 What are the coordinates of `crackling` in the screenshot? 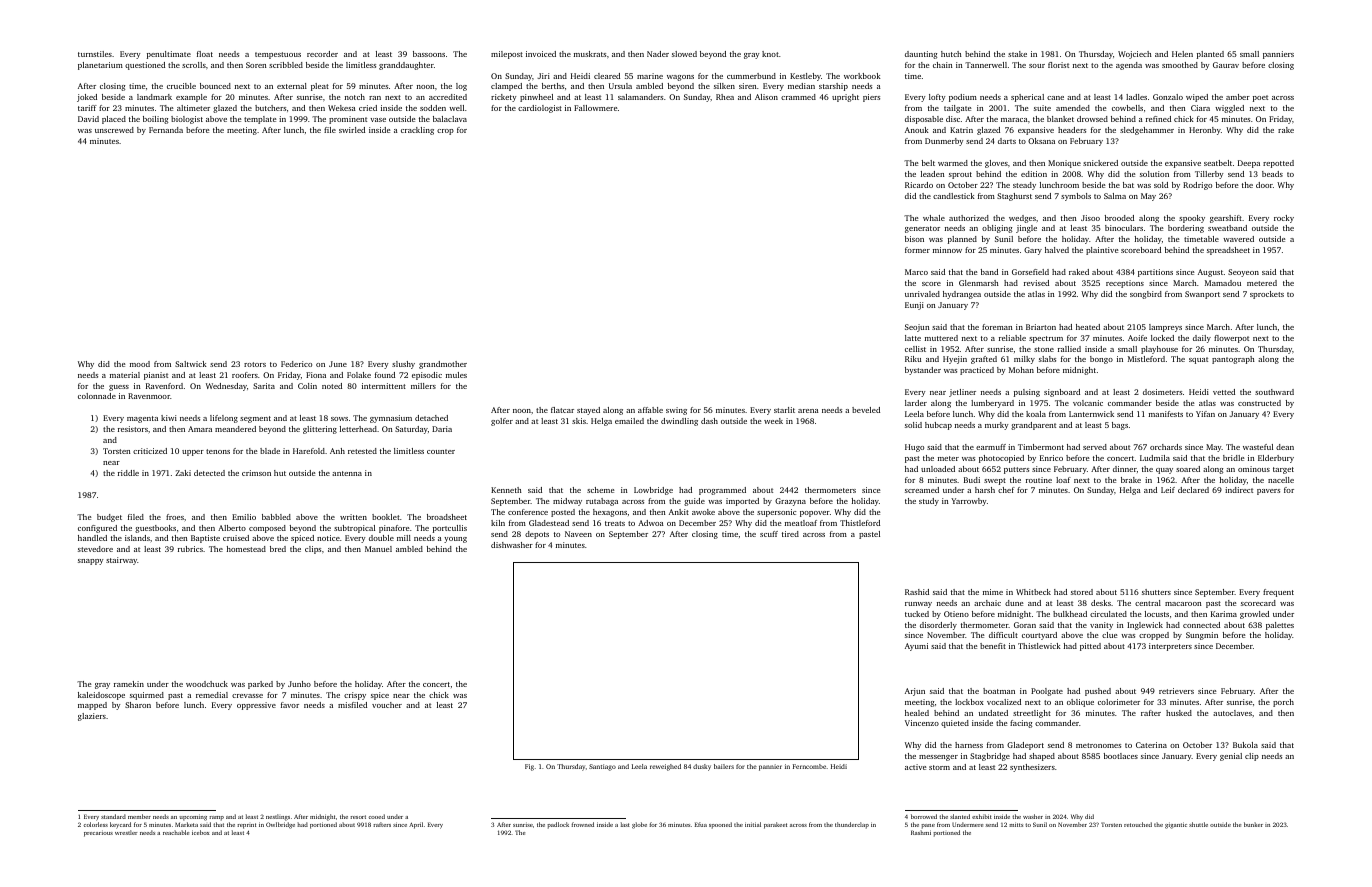 It's located at (417, 131).
